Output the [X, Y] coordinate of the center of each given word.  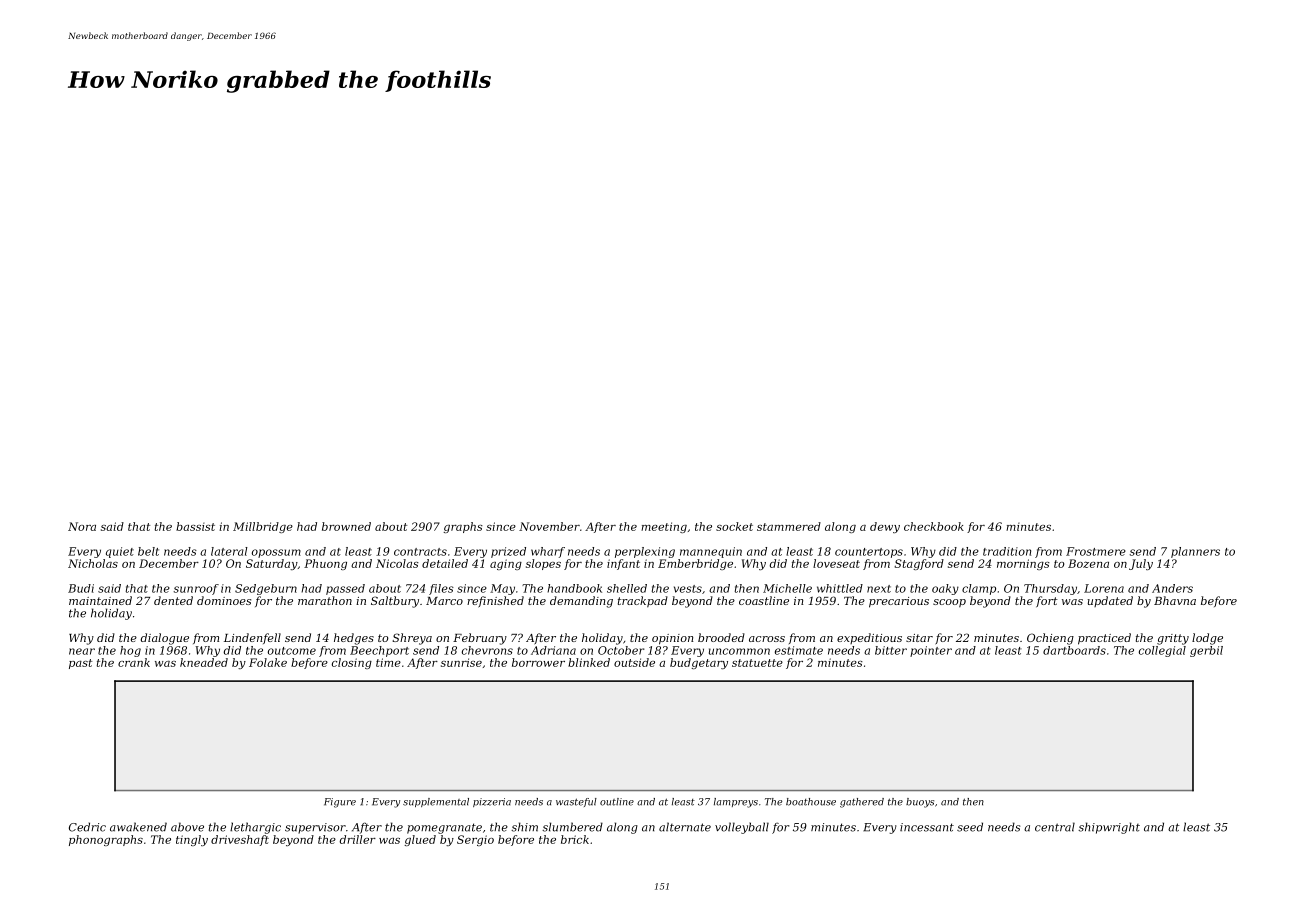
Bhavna [1175, 600]
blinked [589, 662]
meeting [664, 527]
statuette [757, 663]
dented [173, 600]
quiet [120, 552]
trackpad [643, 602]
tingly [192, 840]
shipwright [1109, 828]
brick [575, 839]
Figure [340, 803]
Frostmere [1096, 551]
